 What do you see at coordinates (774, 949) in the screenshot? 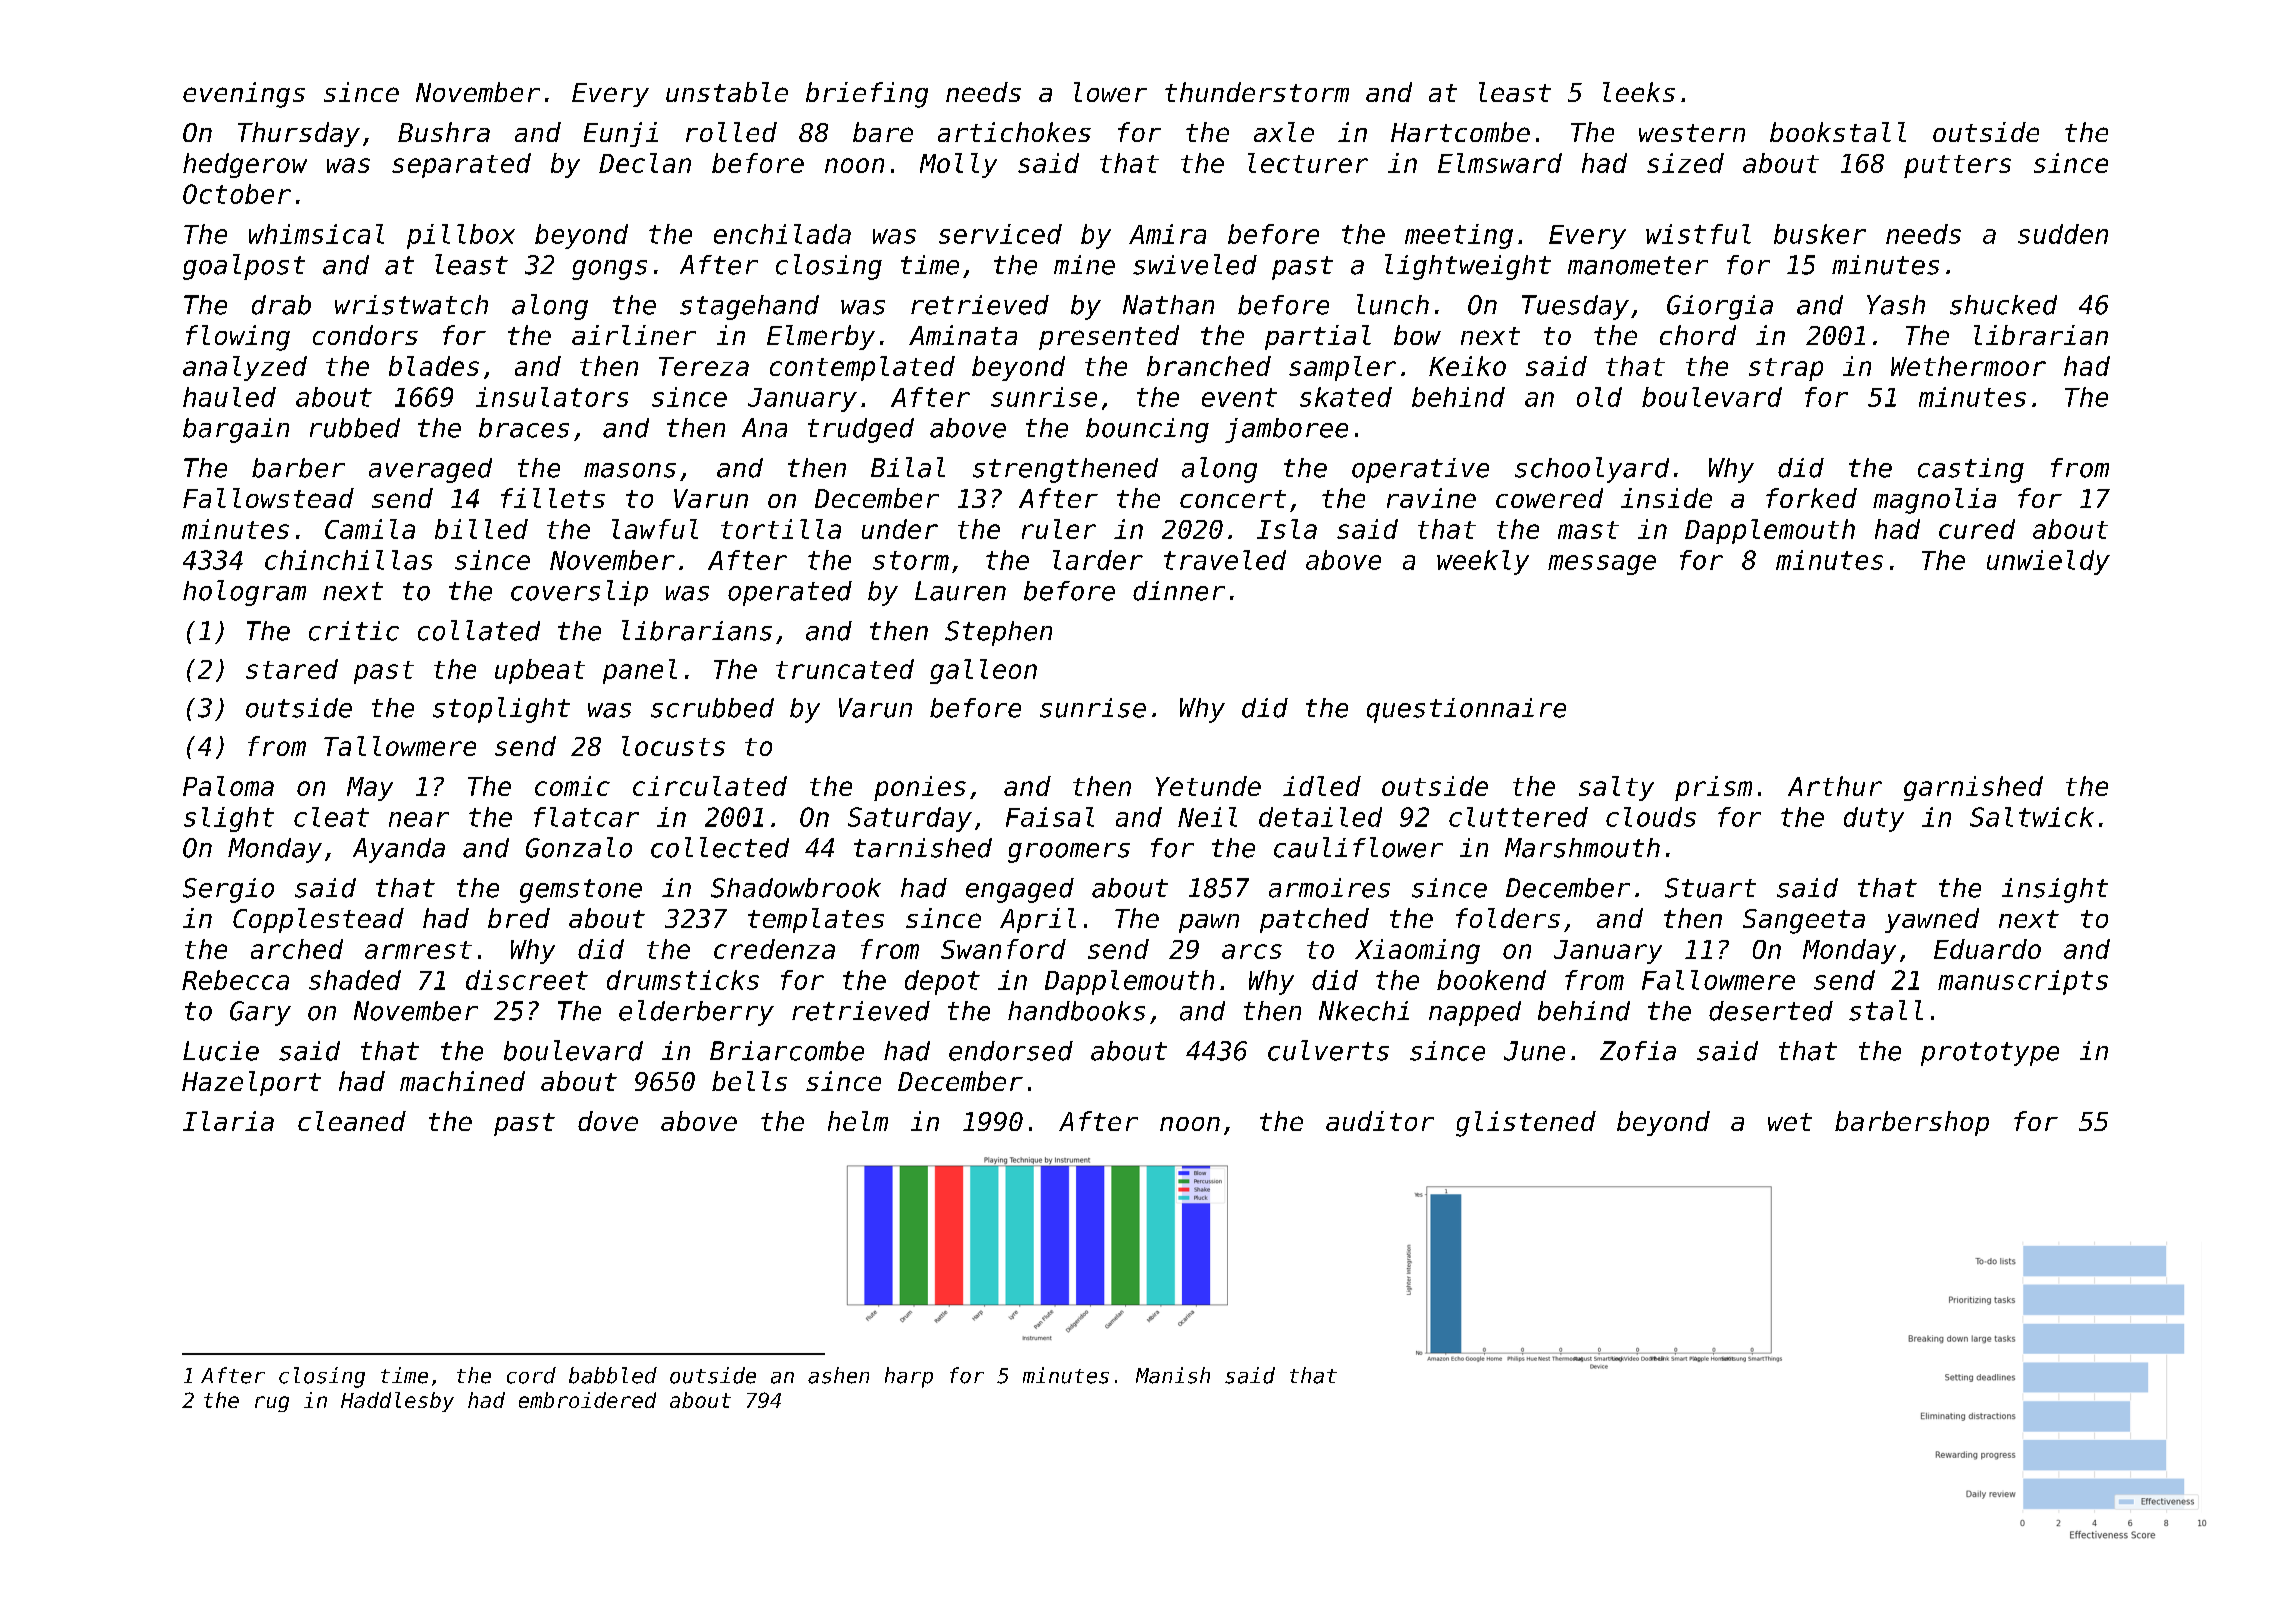
I see `credenza` at bounding box center [774, 949].
